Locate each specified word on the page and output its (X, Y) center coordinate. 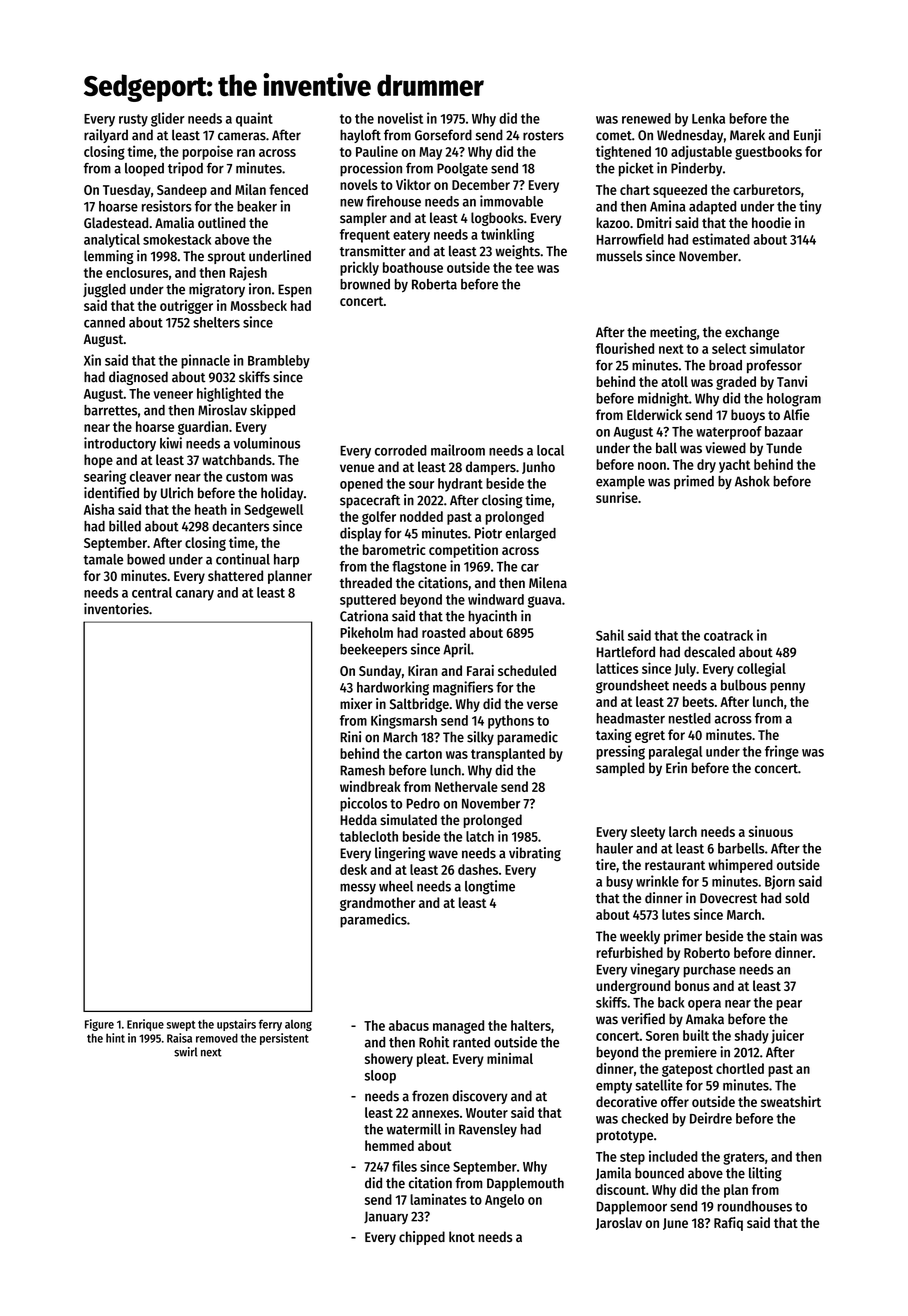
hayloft (360, 136)
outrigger (186, 307)
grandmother (377, 904)
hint (115, 1038)
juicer (787, 1036)
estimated (721, 239)
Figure (99, 1025)
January (386, 1217)
